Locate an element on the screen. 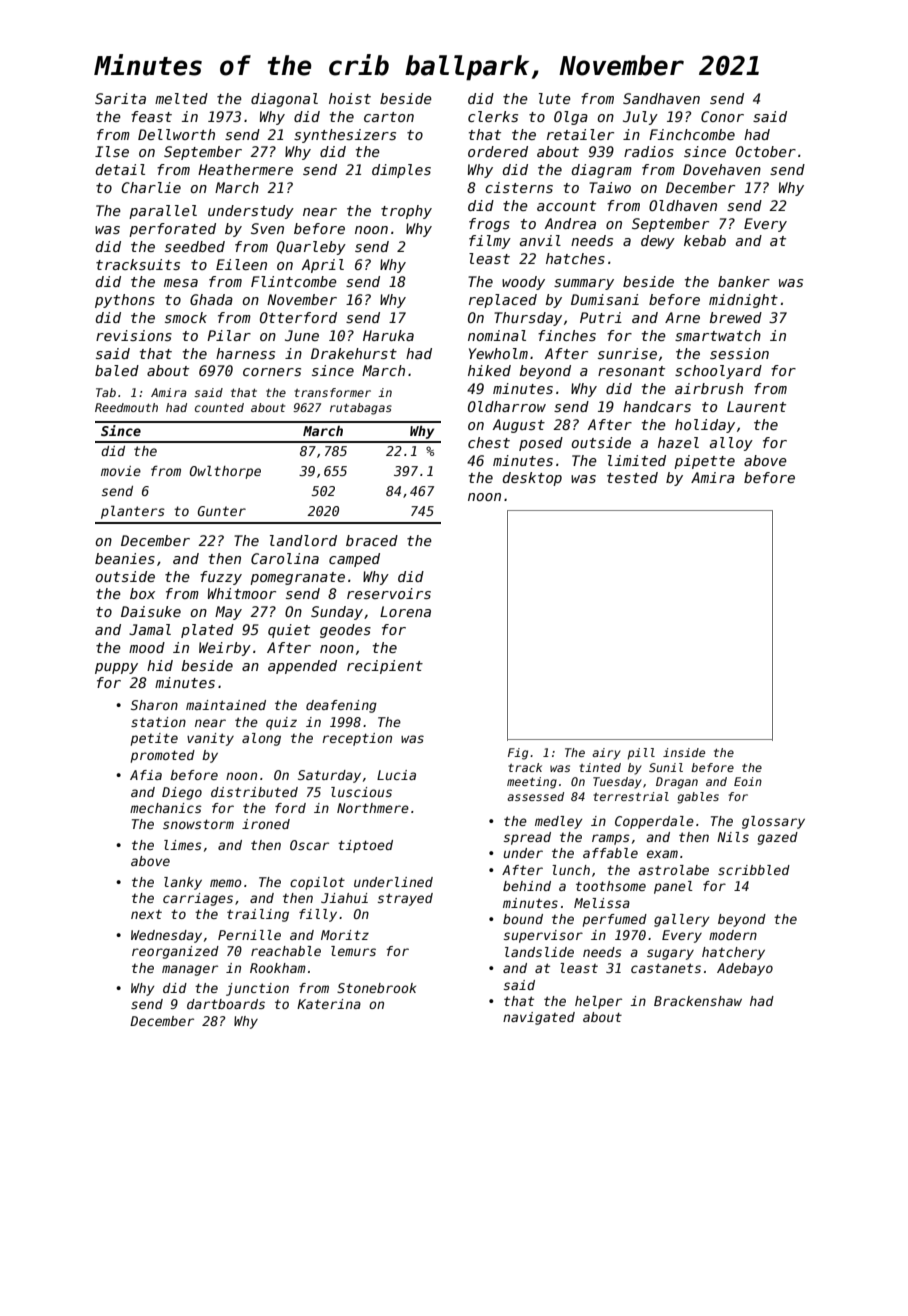 Image resolution: width=908 pixels, height=1316 pixels. camped is located at coordinates (354, 560).
